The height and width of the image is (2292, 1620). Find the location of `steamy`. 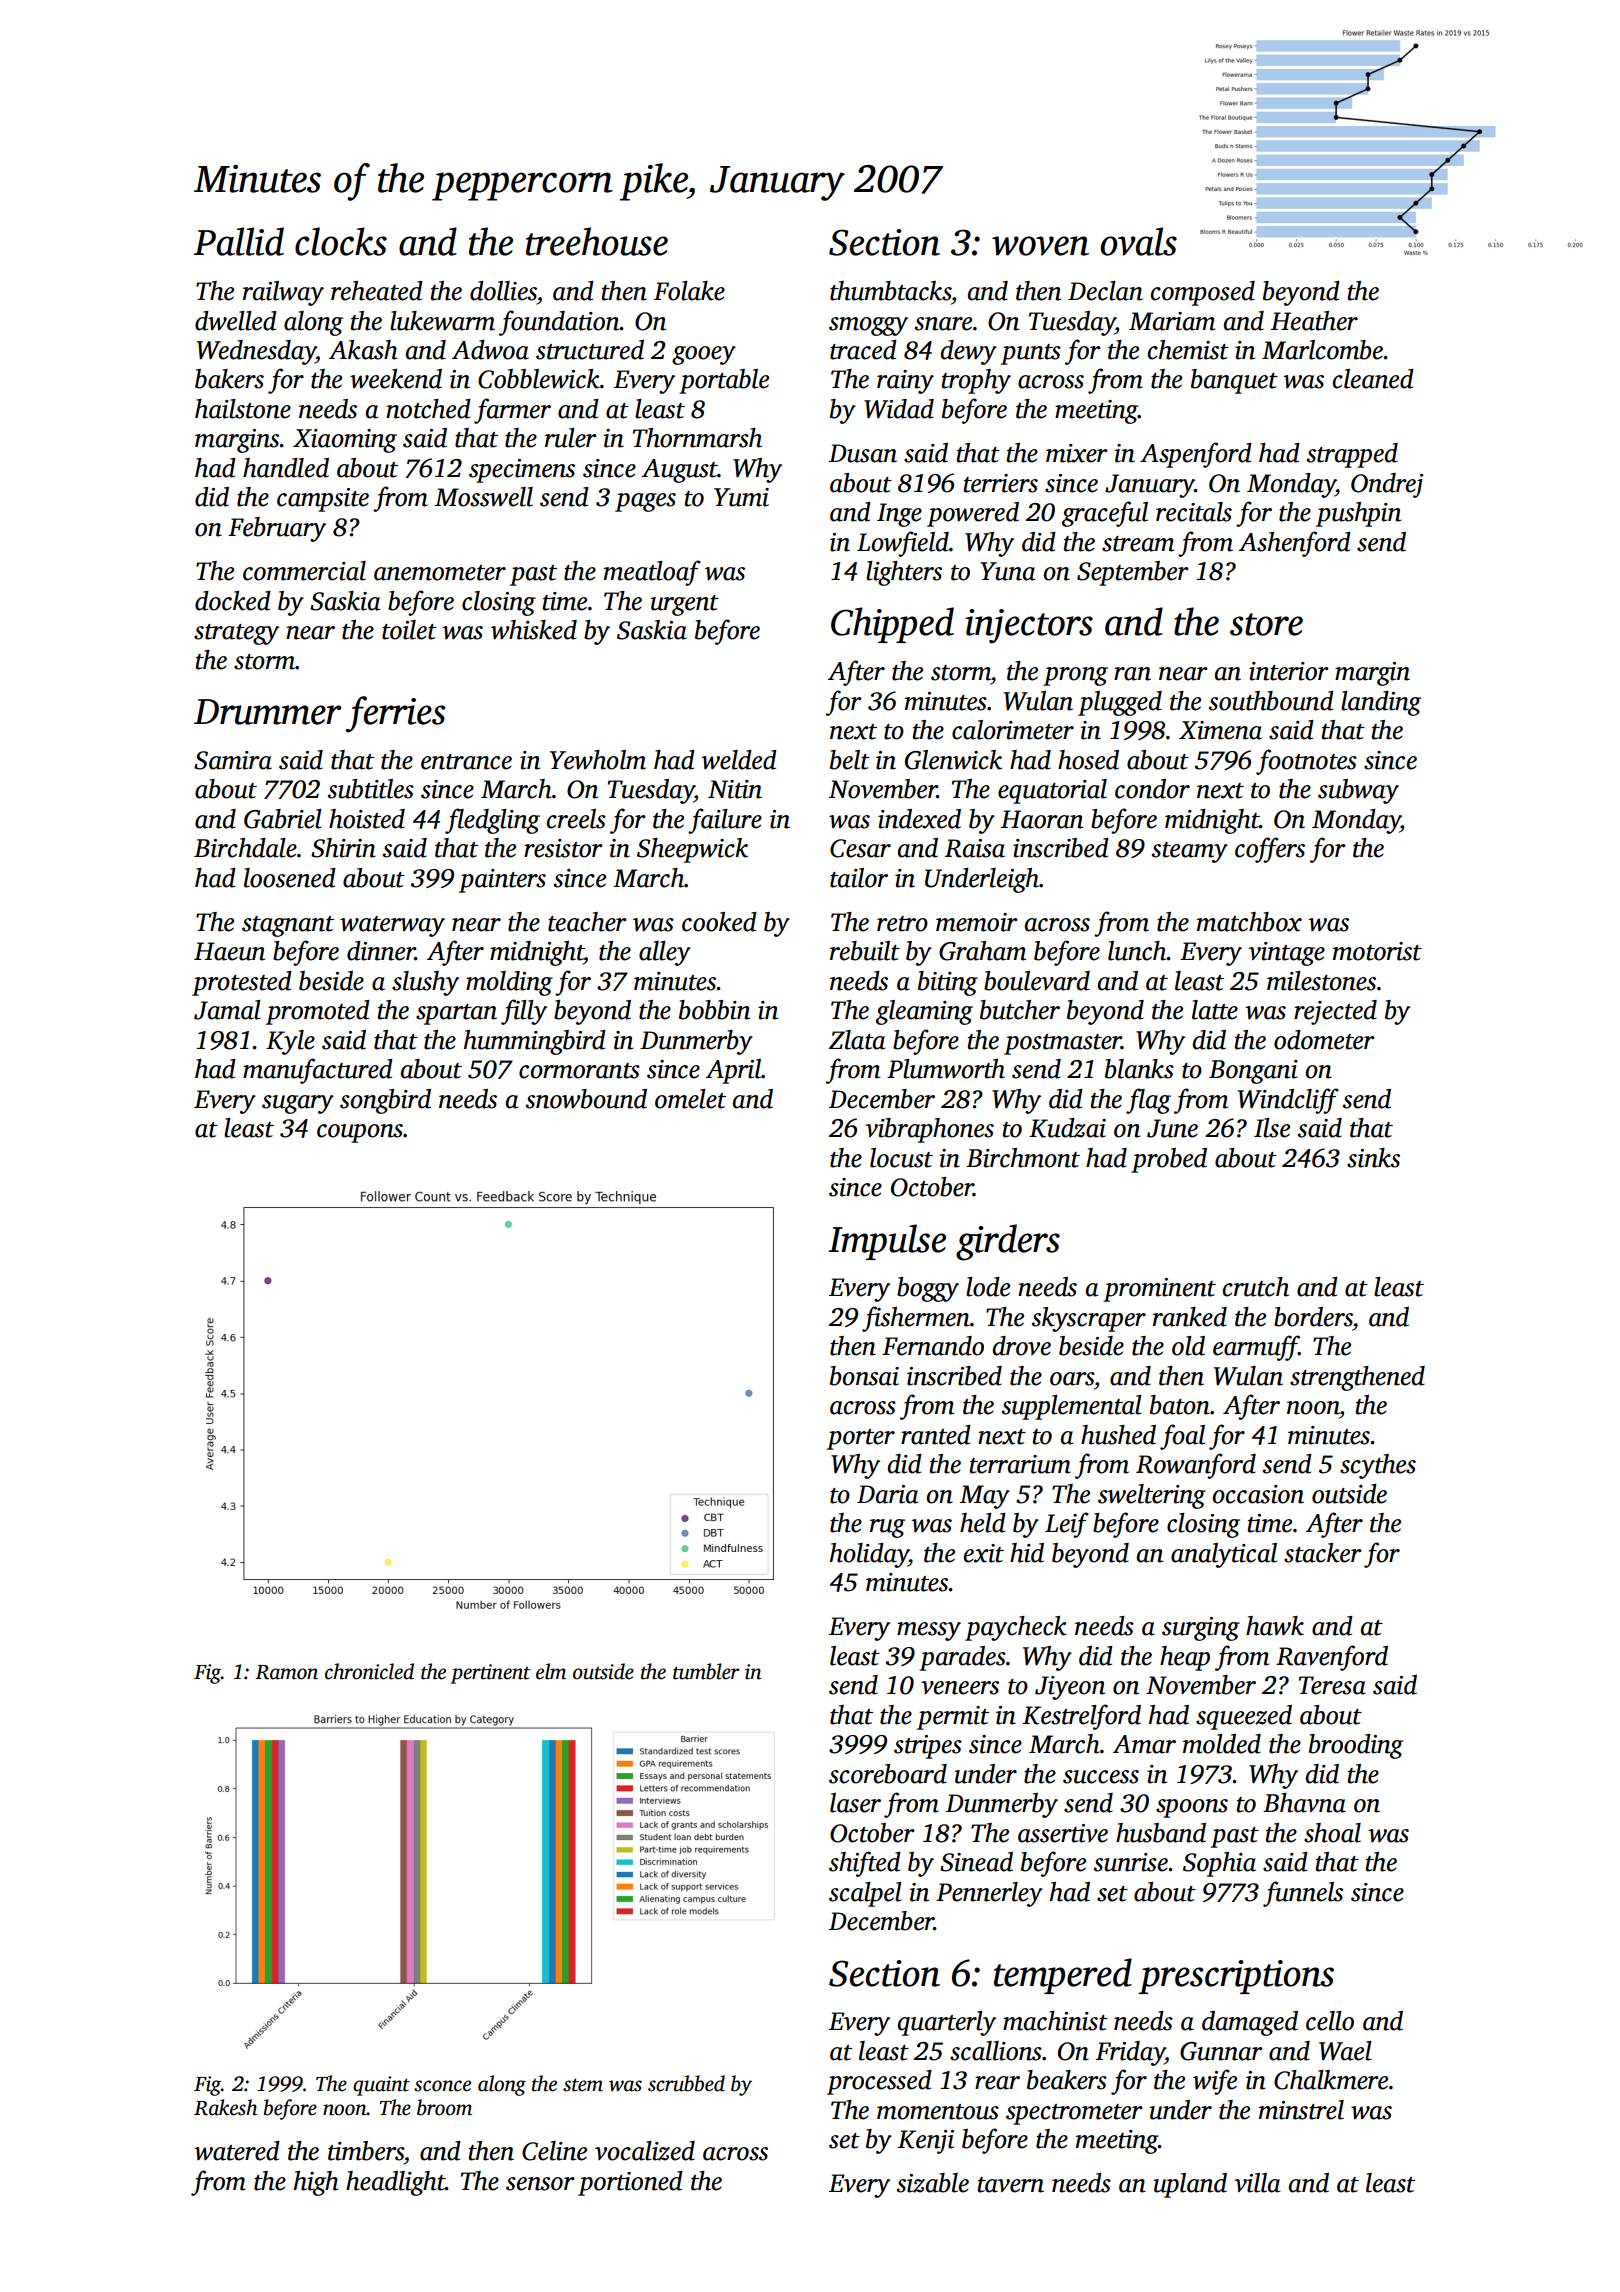

steamy is located at coordinates (1190, 852).
